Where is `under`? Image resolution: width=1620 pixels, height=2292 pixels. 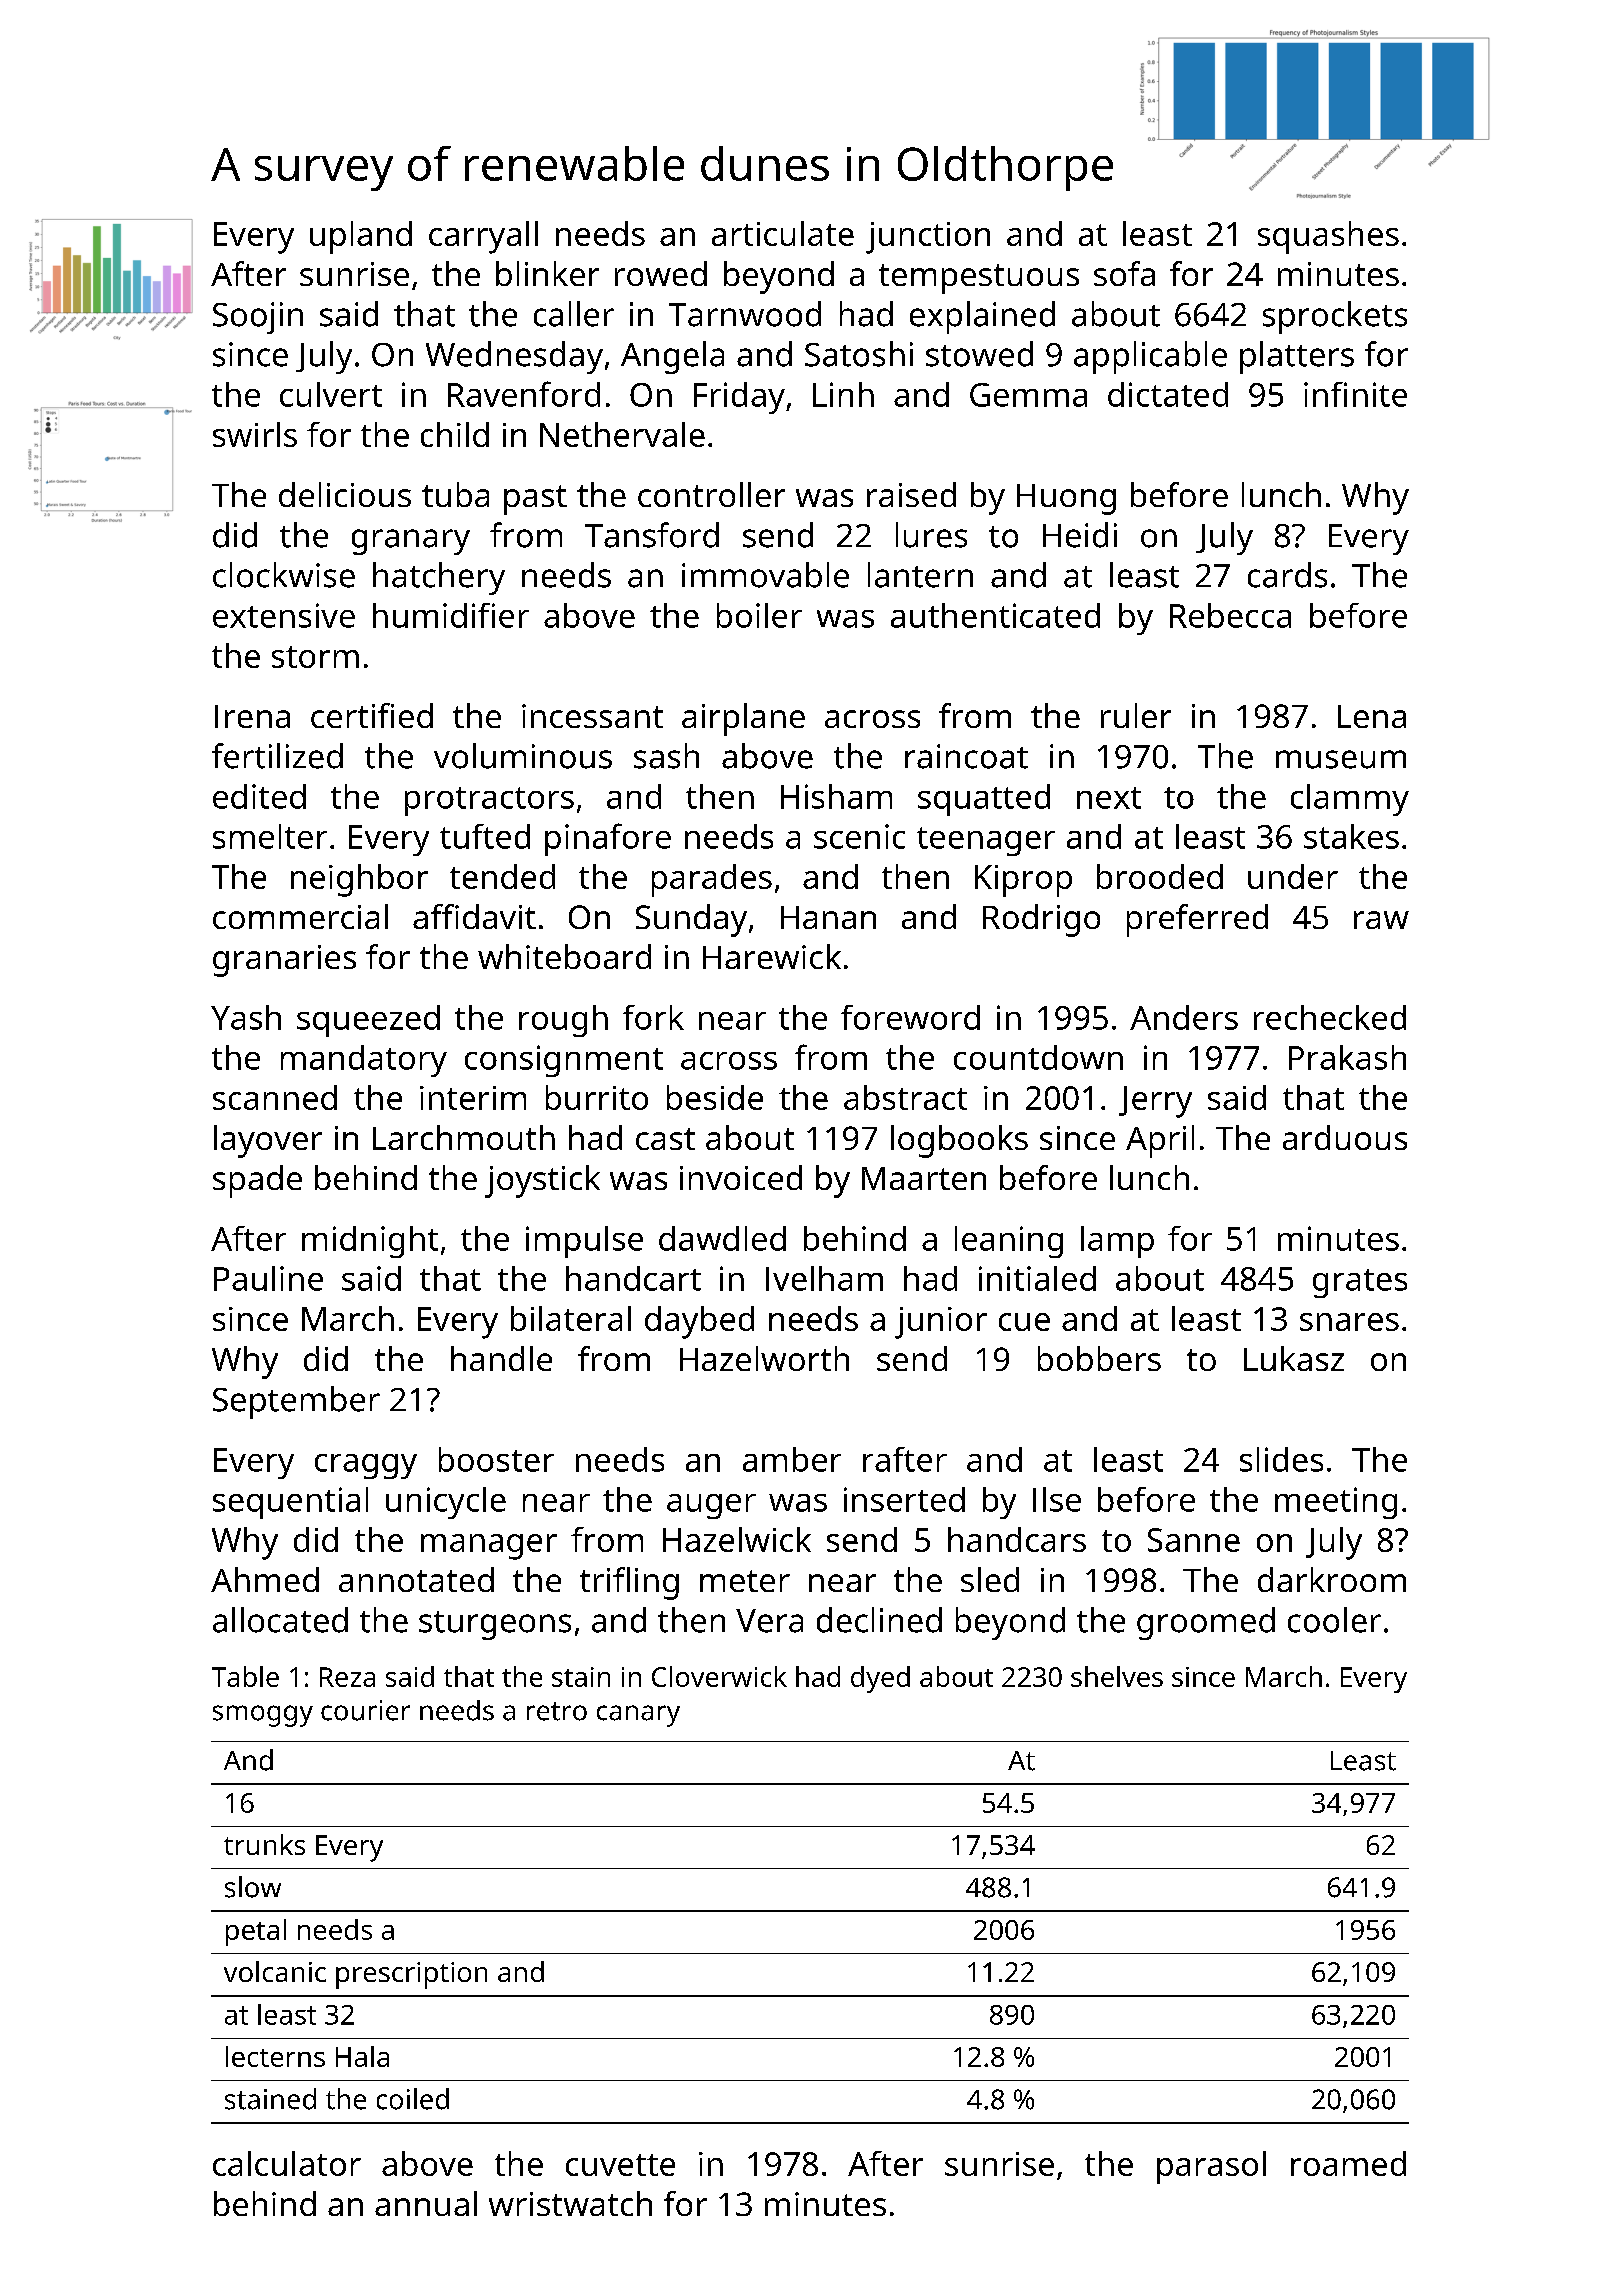 under is located at coordinates (1293, 876).
